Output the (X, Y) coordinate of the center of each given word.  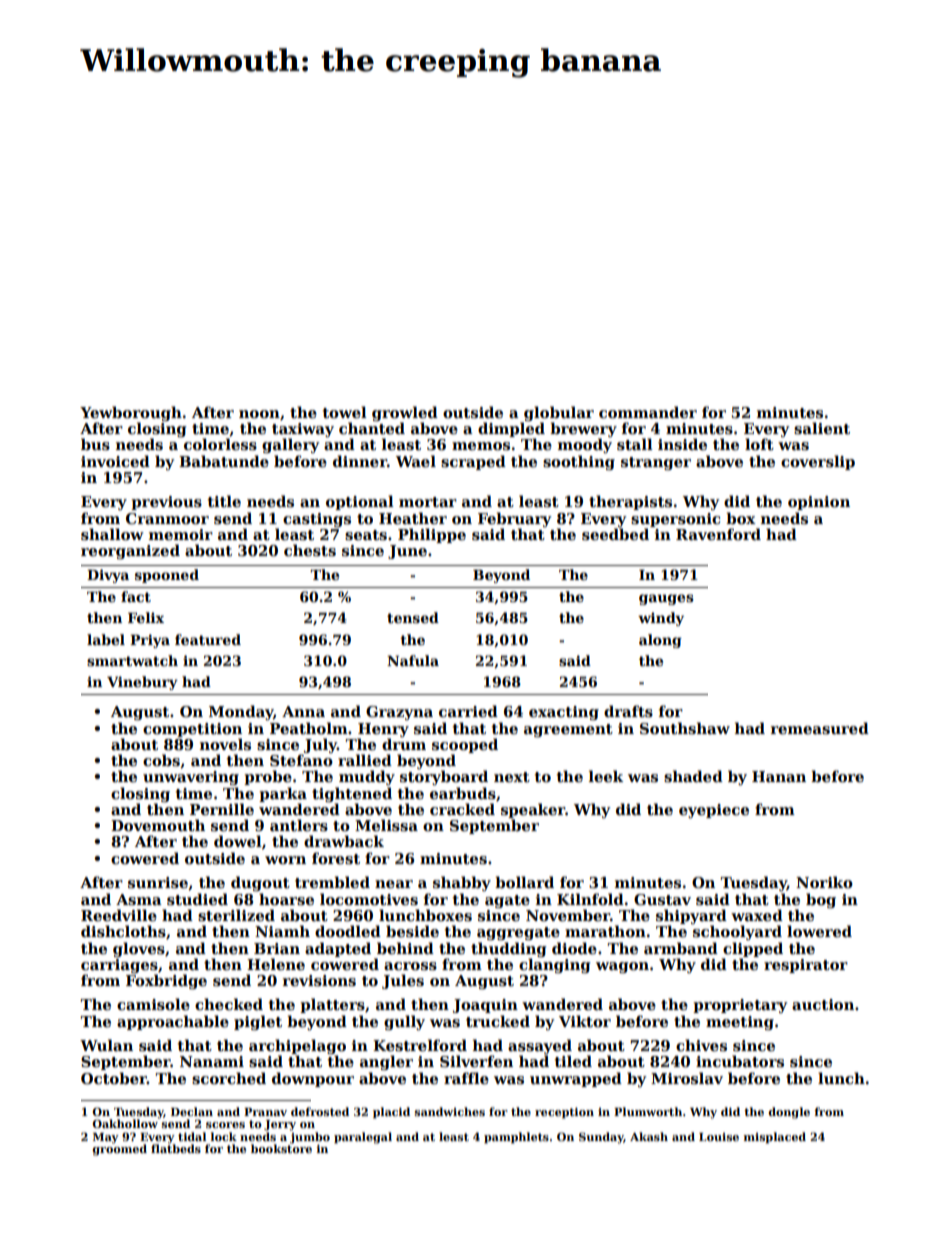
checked (229, 1004)
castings (317, 520)
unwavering (191, 778)
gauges (666, 599)
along (660, 641)
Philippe (432, 535)
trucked (498, 1021)
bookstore (281, 1148)
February (514, 519)
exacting (564, 713)
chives (701, 1045)
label (106, 639)
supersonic (675, 520)
